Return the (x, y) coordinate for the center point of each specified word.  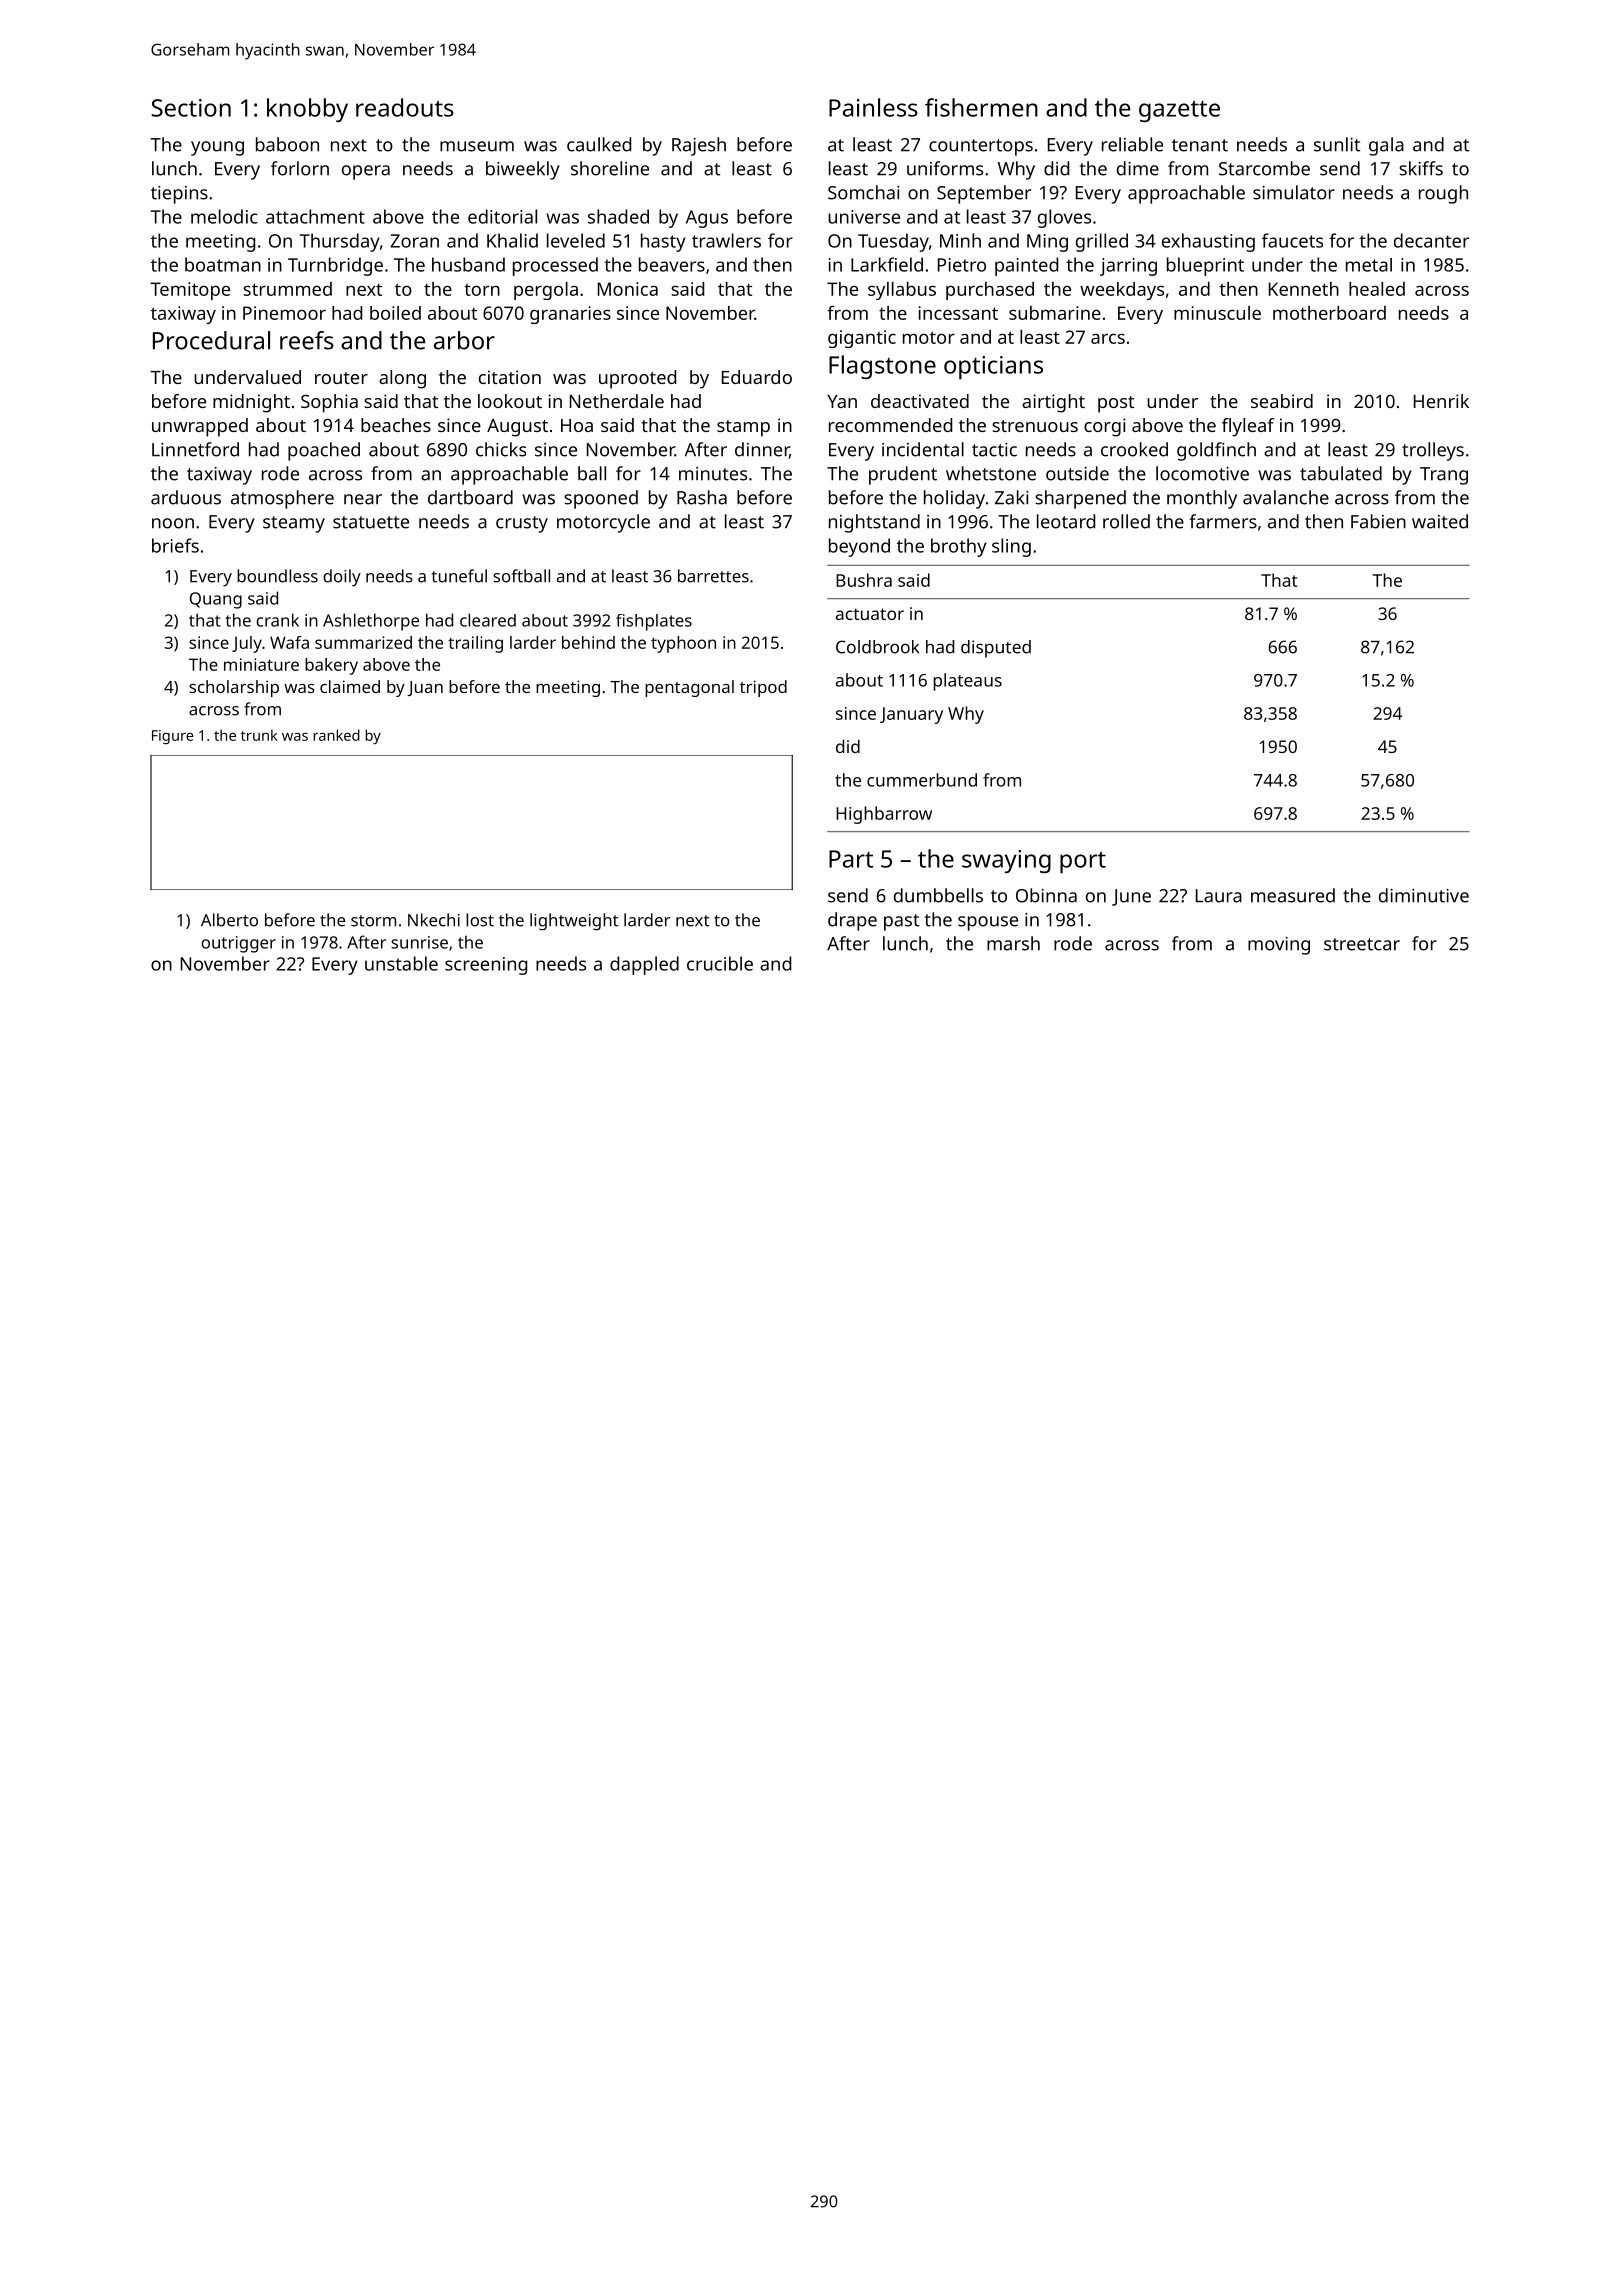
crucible (720, 963)
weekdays (1122, 291)
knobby (307, 110)
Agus (707, 219)
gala (1386, 146)
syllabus (902, 291)
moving (1279, 946)
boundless (277, 576)
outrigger (238, 944)
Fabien (1378, 521)
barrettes (713, 576)
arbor (464, 340)
